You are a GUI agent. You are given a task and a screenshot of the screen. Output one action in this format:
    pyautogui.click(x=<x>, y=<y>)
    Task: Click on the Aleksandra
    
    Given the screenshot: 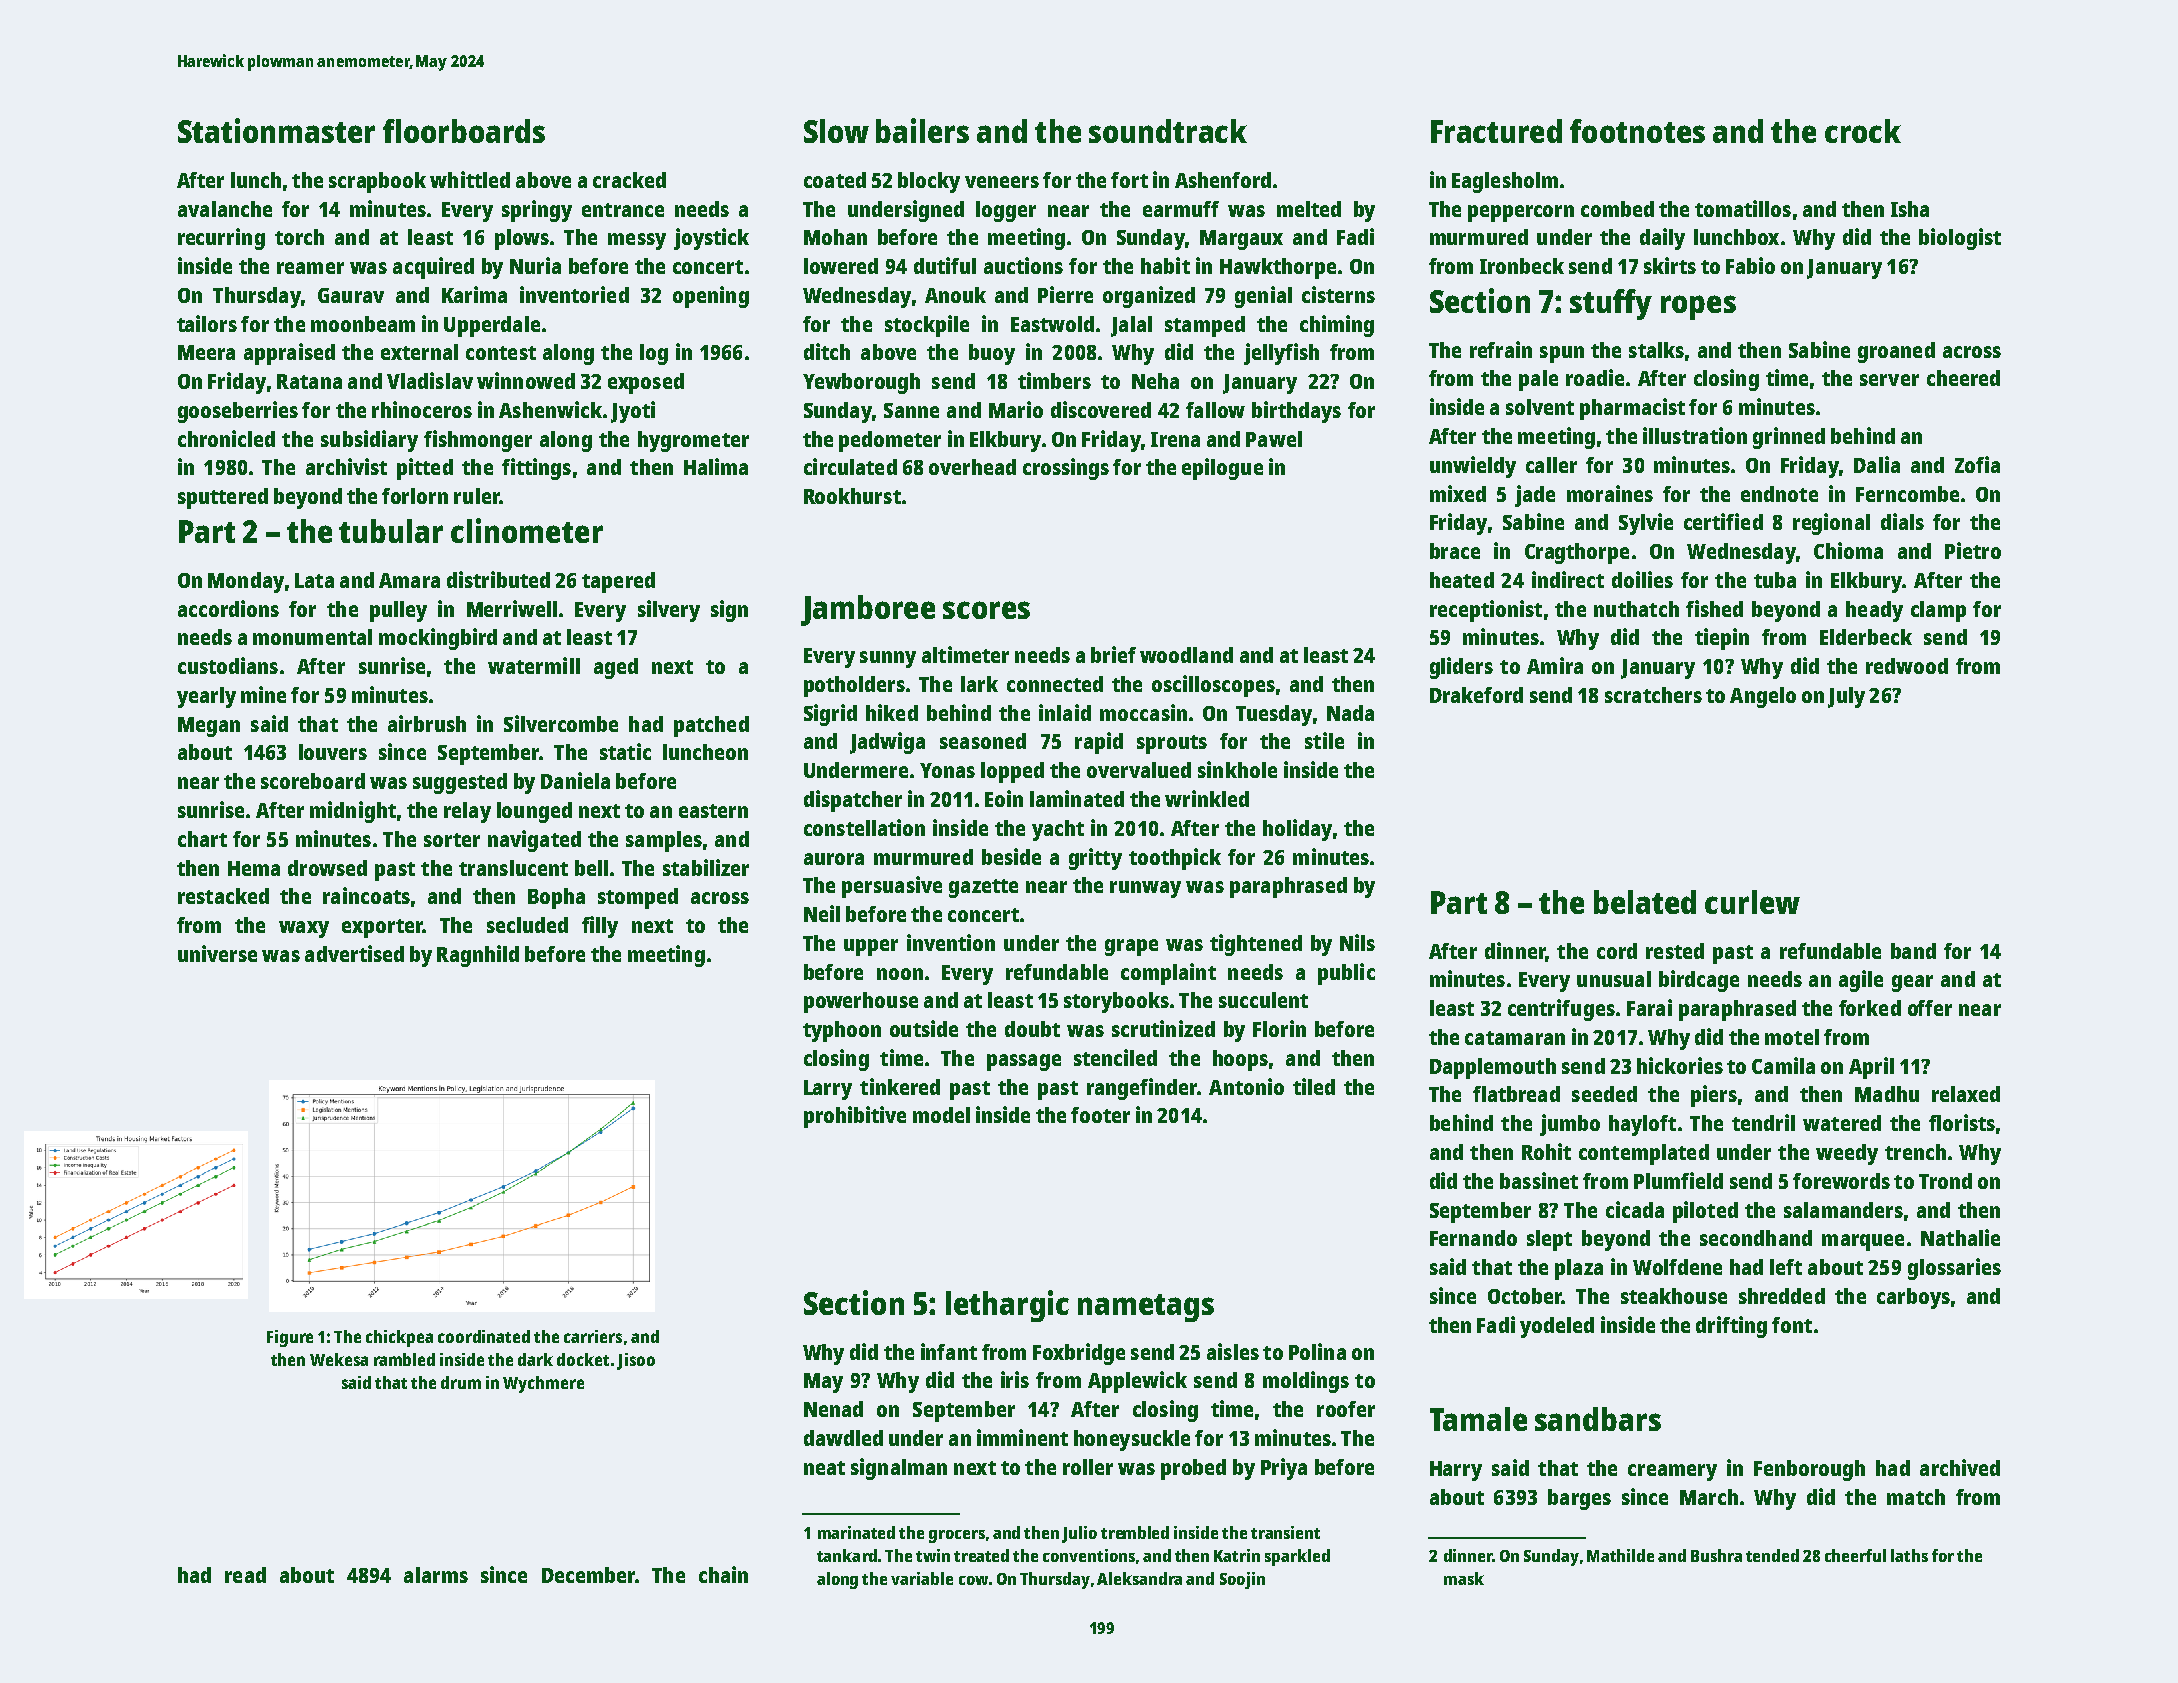 What is the action you would take?
    pyautogui.click(x=1139, y=1578)
